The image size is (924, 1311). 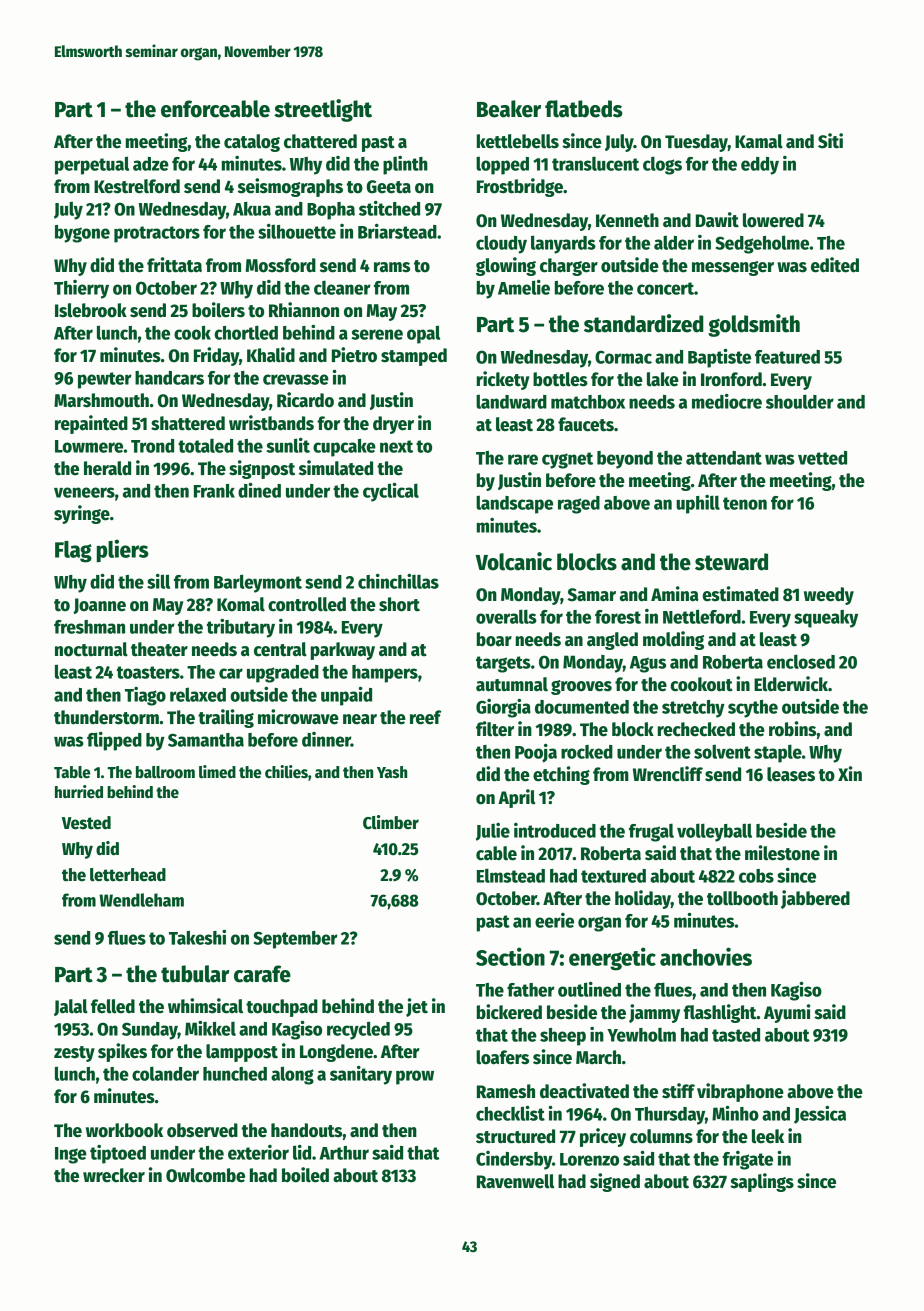 What do you see at coordinates (82, 234) in the screenshot?
I see `bygone` at bounding box center [82, 234].
